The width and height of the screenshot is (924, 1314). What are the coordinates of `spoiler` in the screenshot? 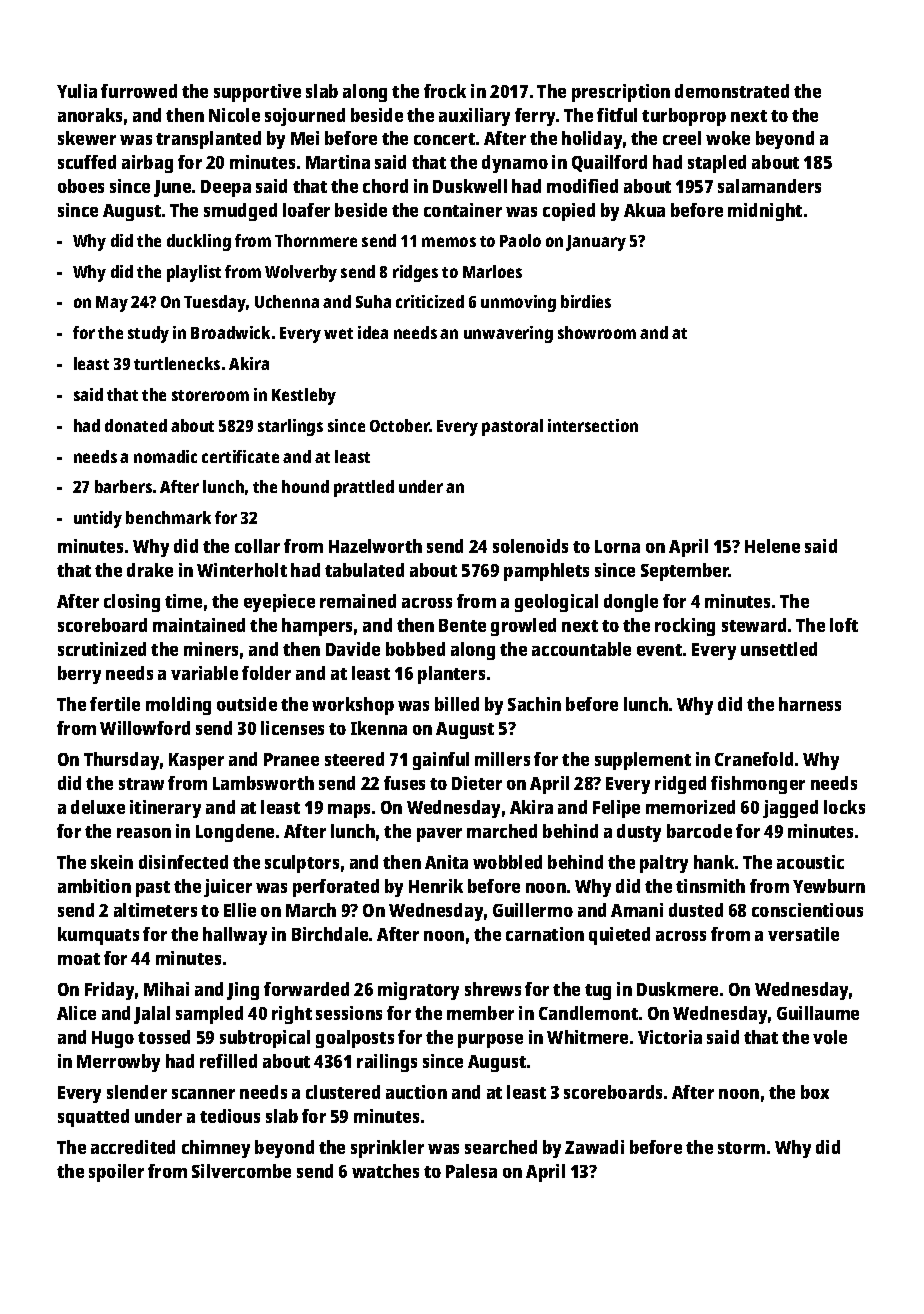 It's located at (116, 1173).
